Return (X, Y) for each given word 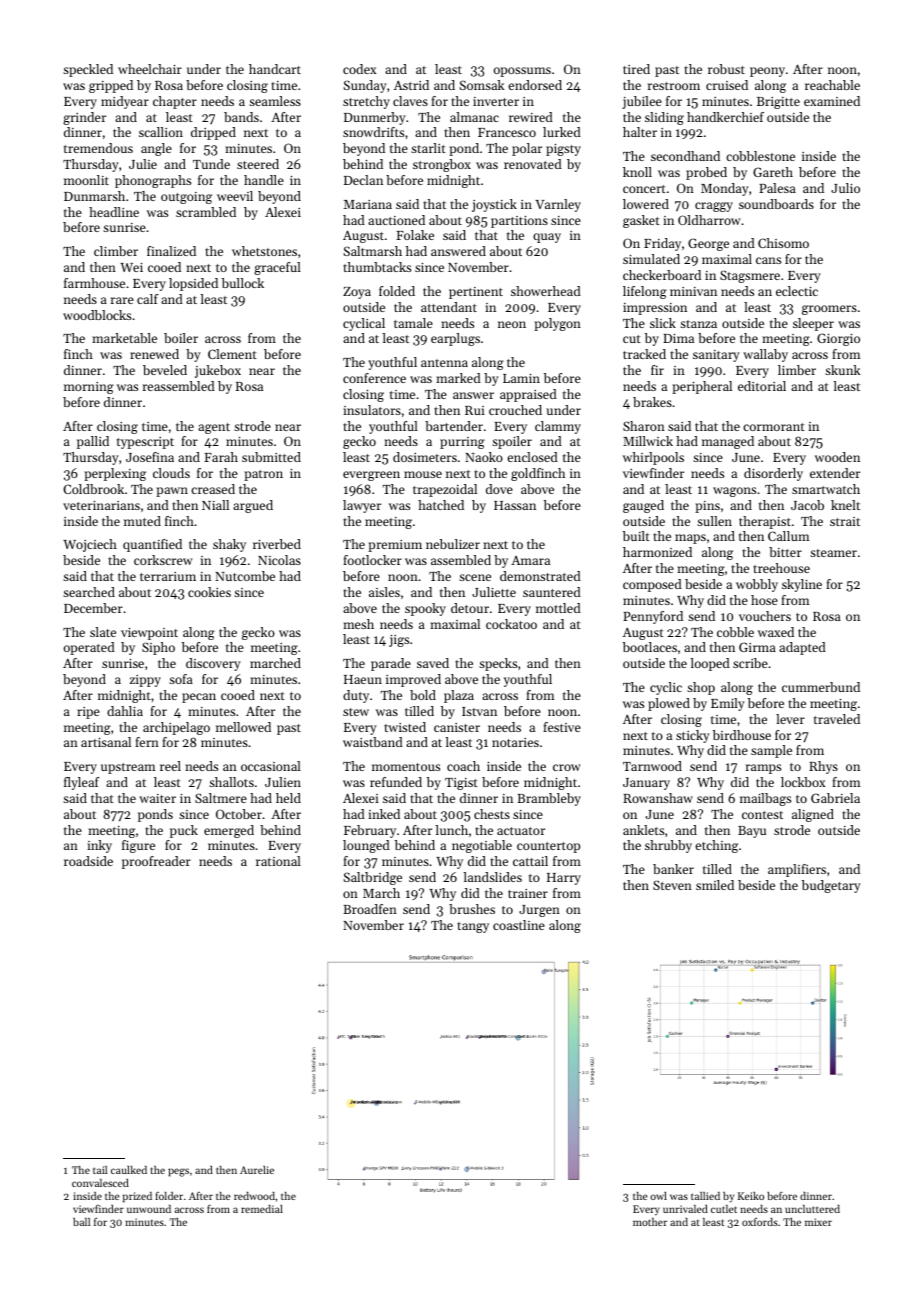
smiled (715, 885)
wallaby (765, 355)
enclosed (532, 457)
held (288, 798)
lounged (366, 846)
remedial (262, 1209)
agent (214, 428)
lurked (562, 132)
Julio (845, 188)
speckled (88, 70)
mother (650, 1222)
